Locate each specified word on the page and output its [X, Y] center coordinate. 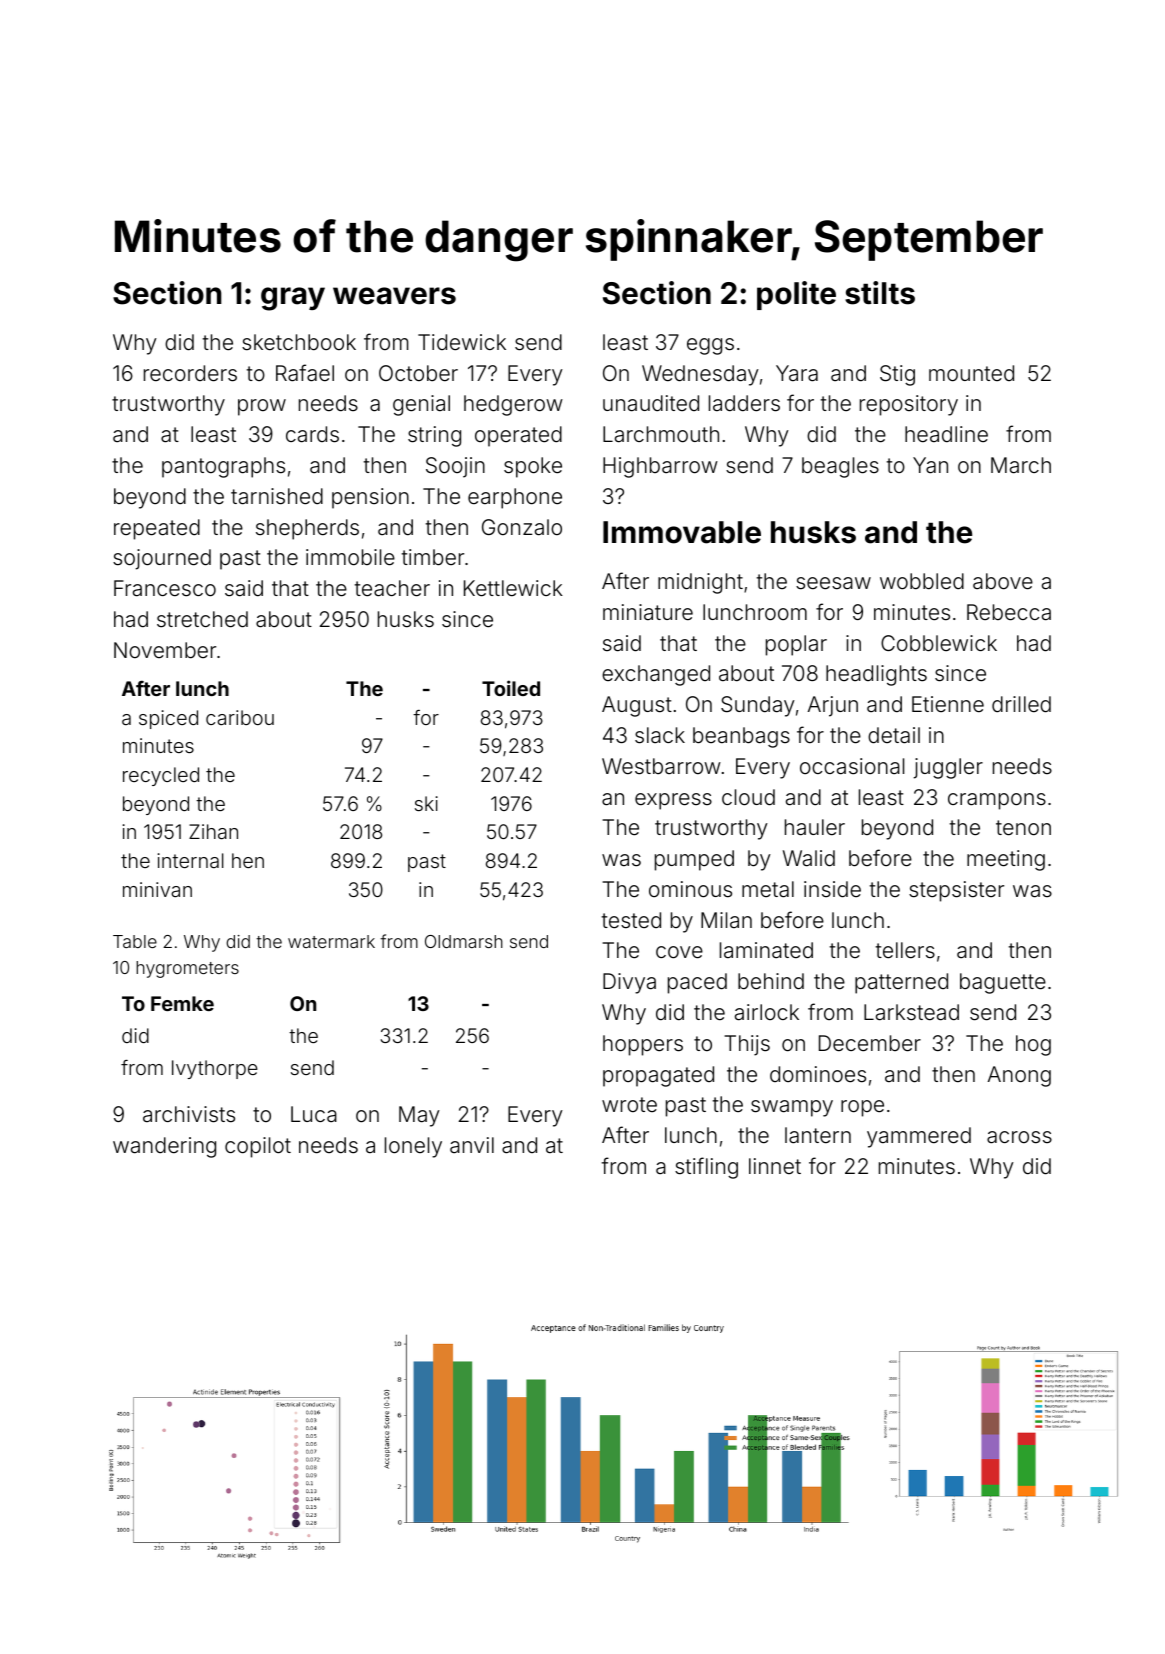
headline [946, 434]
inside [832, 889]
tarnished [277, 496]
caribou [240, 717]
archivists [189, 1114]
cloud [748, 797]
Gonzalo [522, 527]
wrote [629, 1104]
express [673, 801]
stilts [880, 293]
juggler [948, 768]
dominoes [818, 1074]
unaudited [651, 403]
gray [293, 299]
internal [191, 860]
